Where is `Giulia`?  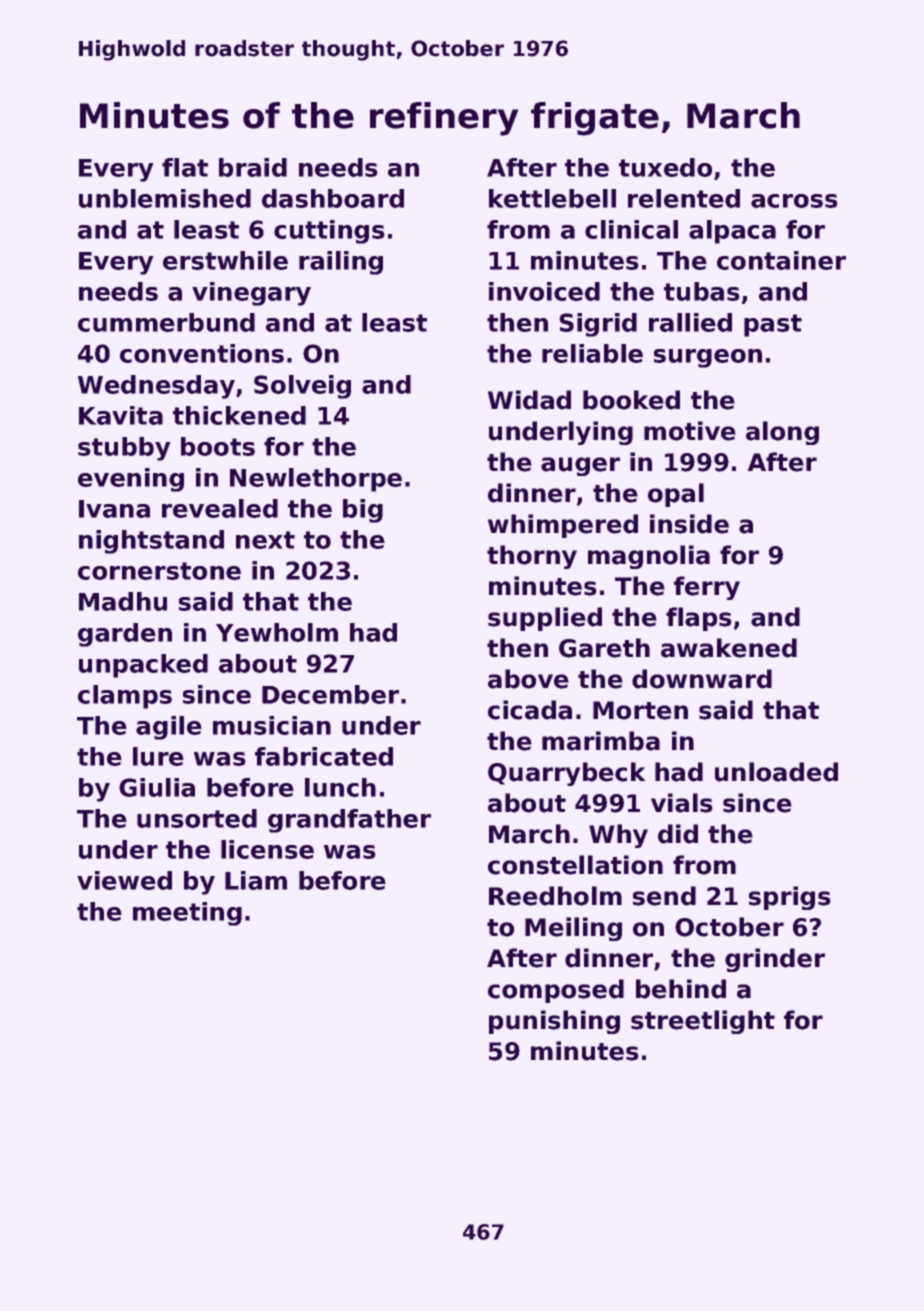 Giulia is located at coordinates (157, 787).
